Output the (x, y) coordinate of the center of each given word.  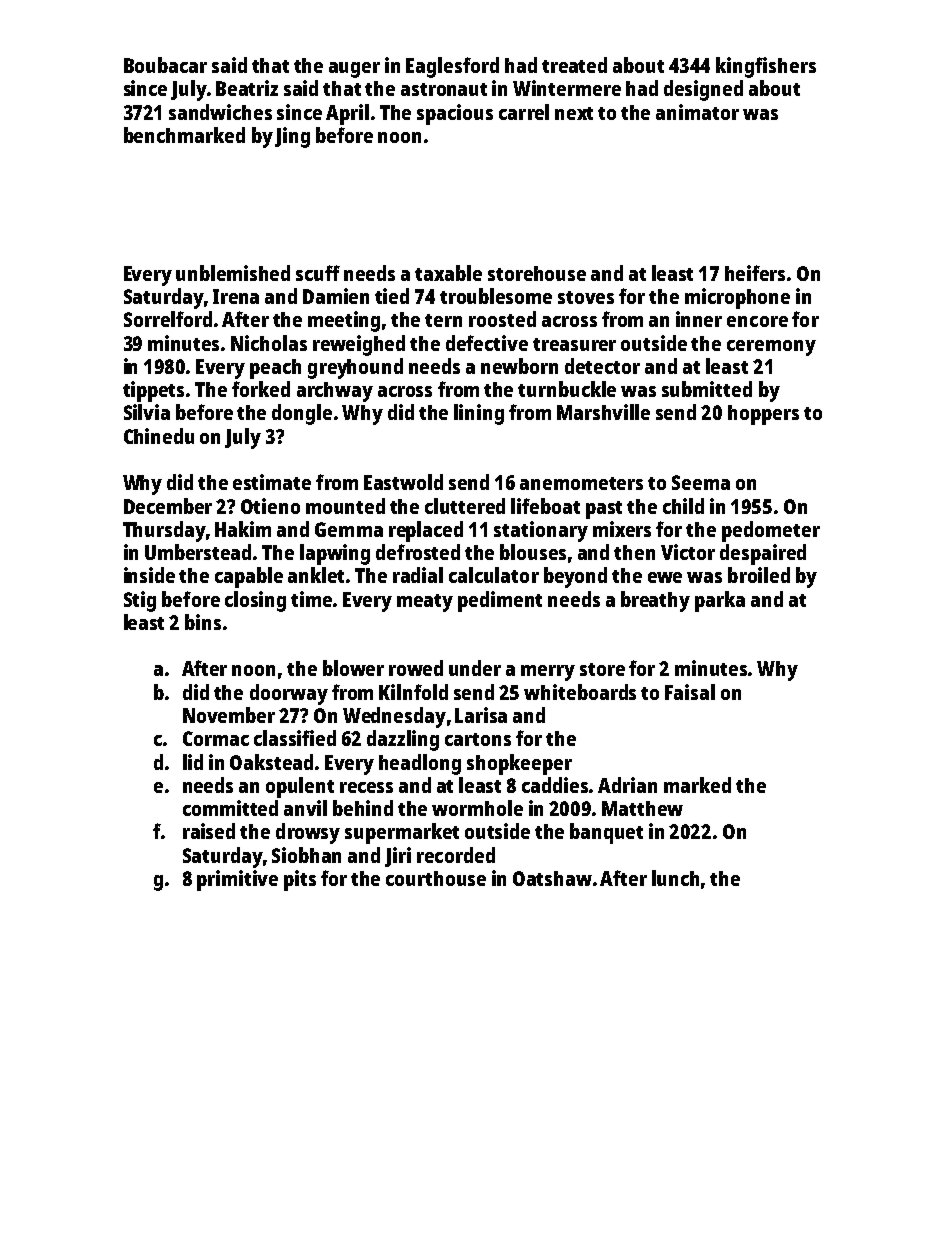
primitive (237, 880)
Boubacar (165, 65)
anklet (316, 575)
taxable (448, 273)
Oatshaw (552, 878)
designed (703, 90)
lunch (675, 878)
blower (353, 668)
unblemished (233, 273)
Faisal (690, 692)
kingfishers (766, 67)
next (574, 113)
